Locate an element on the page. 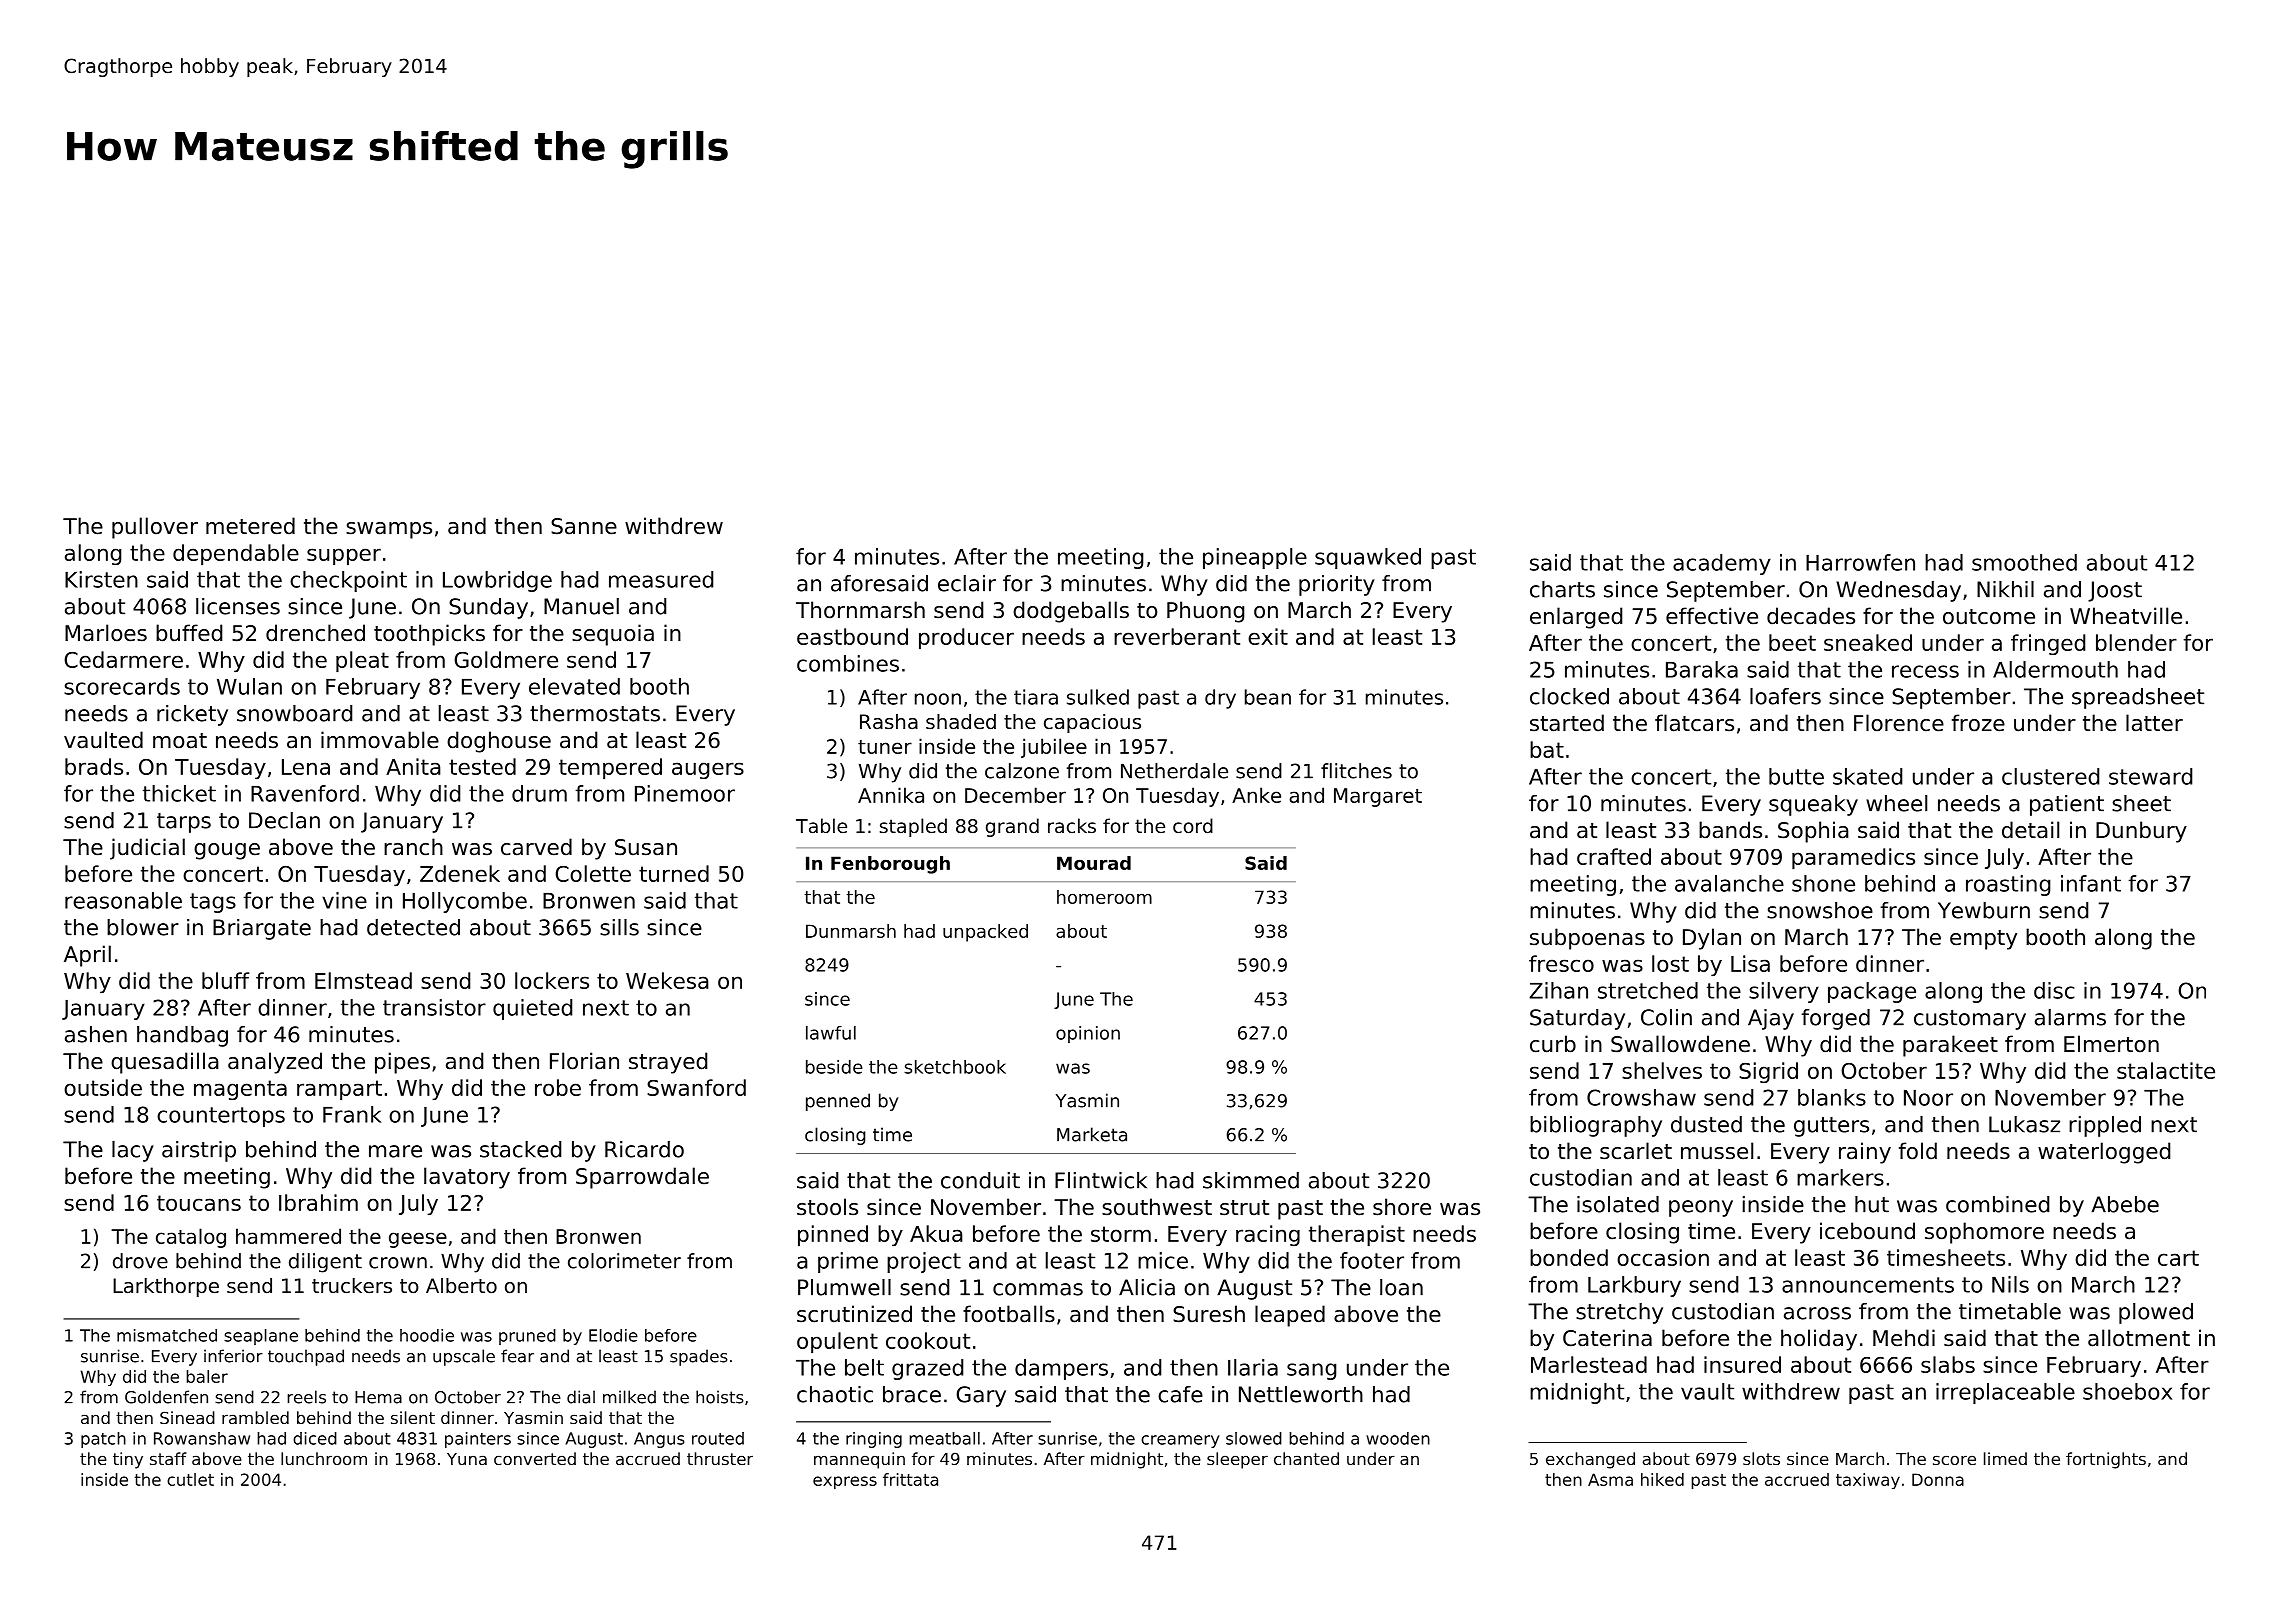  touchpad is located at coordinates (306, 1357).
